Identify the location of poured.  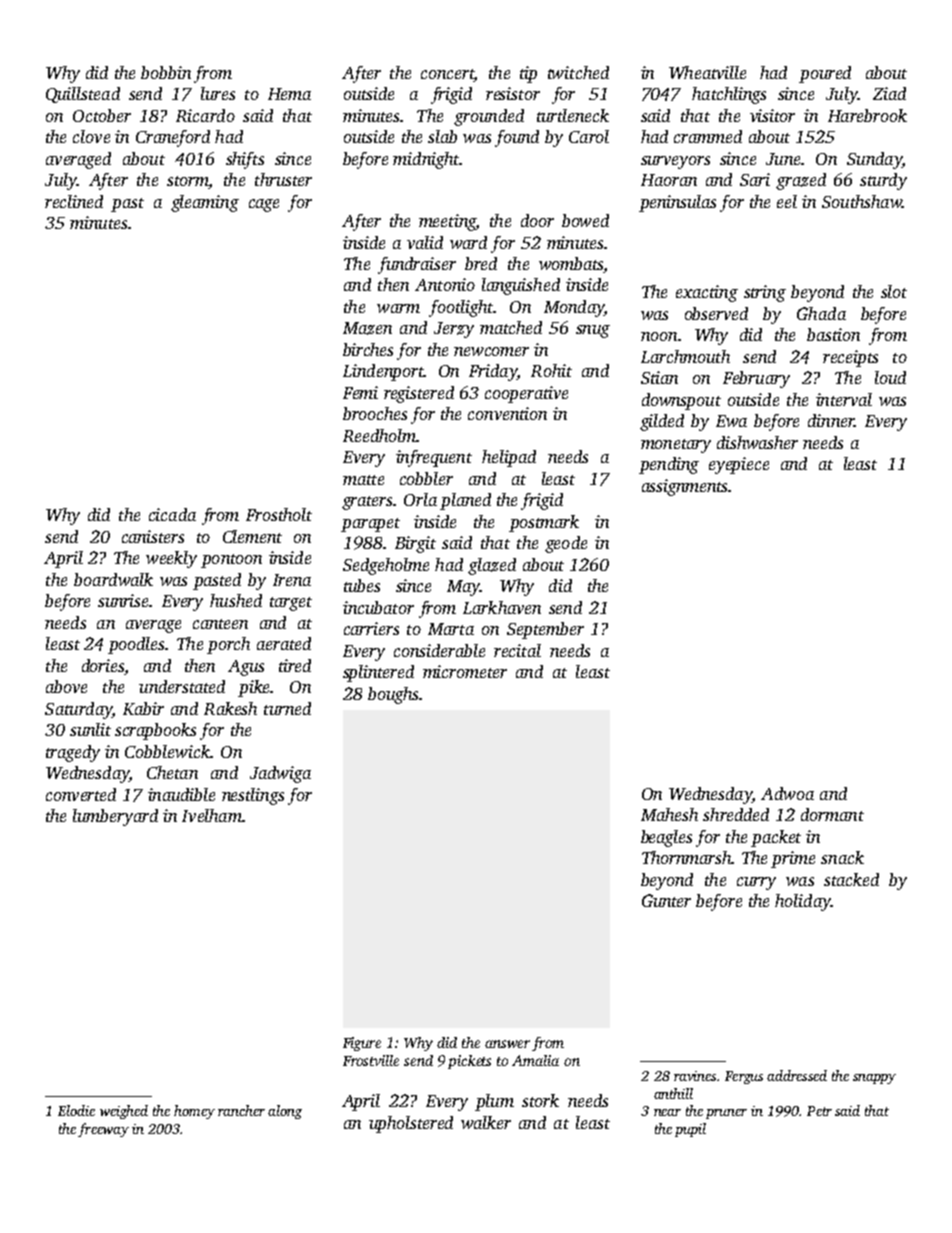
(825, 74).
